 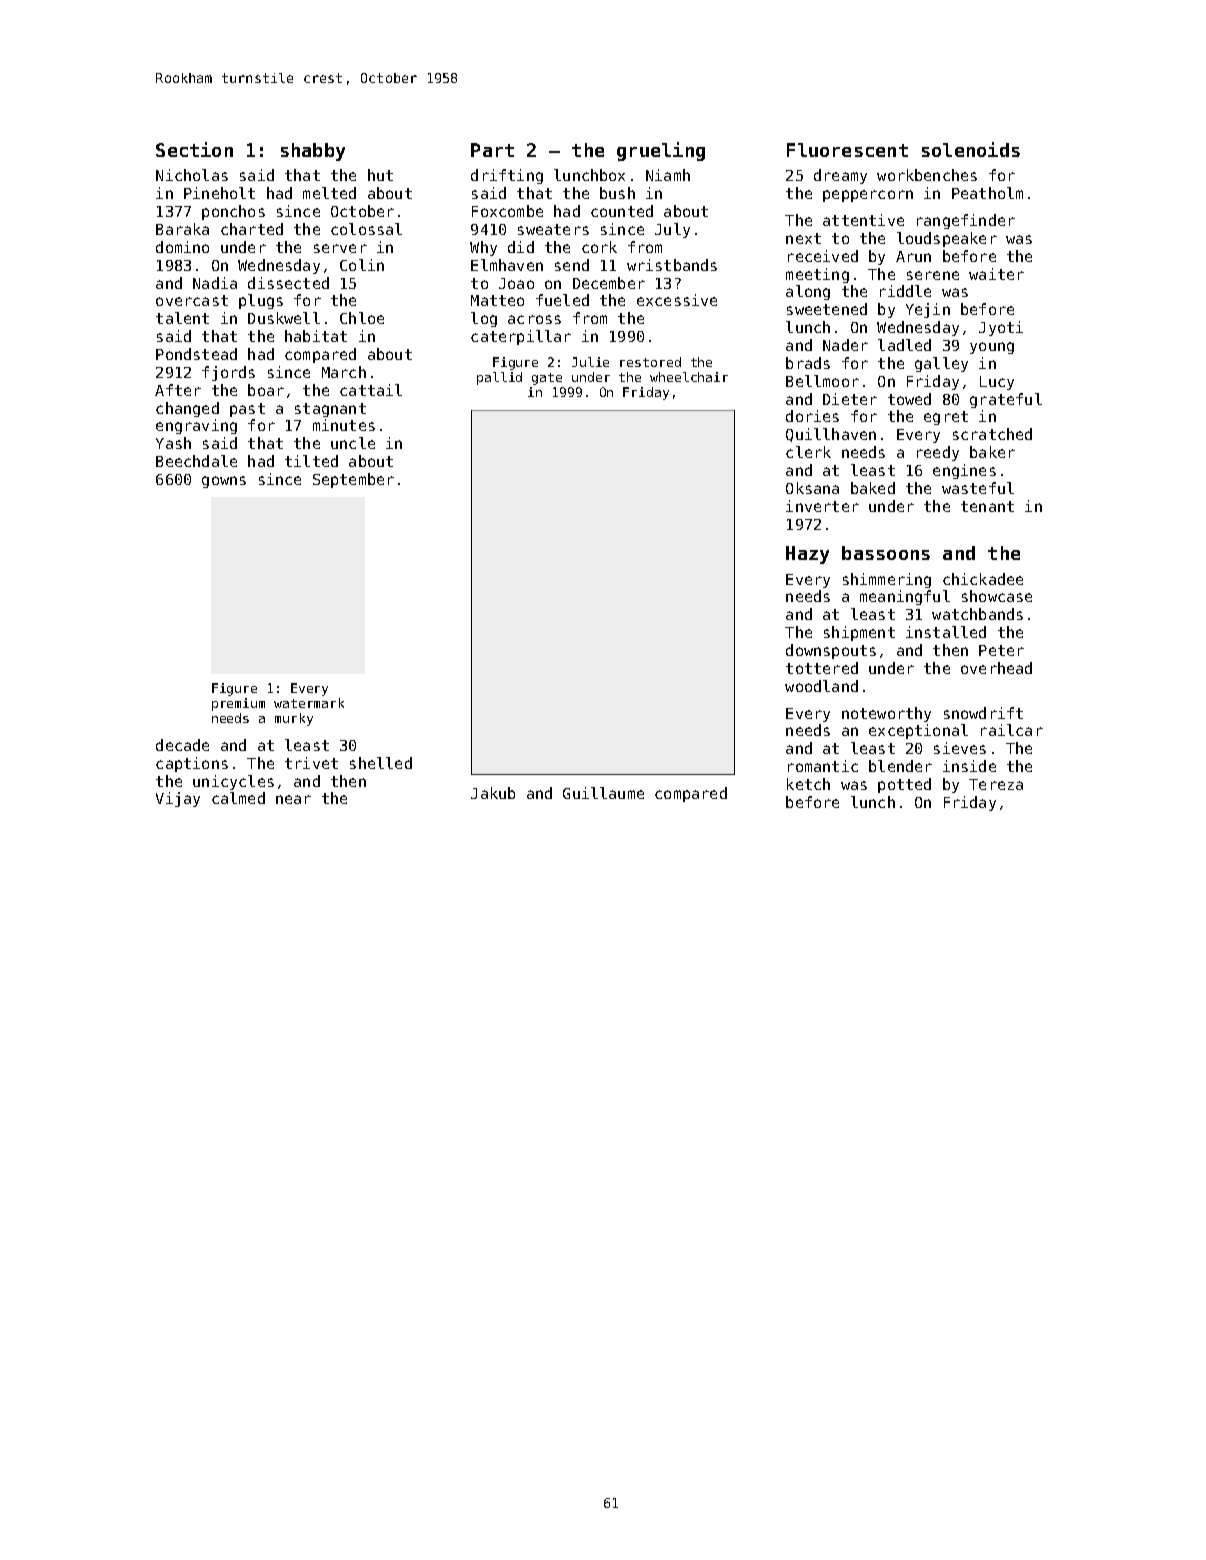 I want to click on waiter, so click(x=996, y=274).
